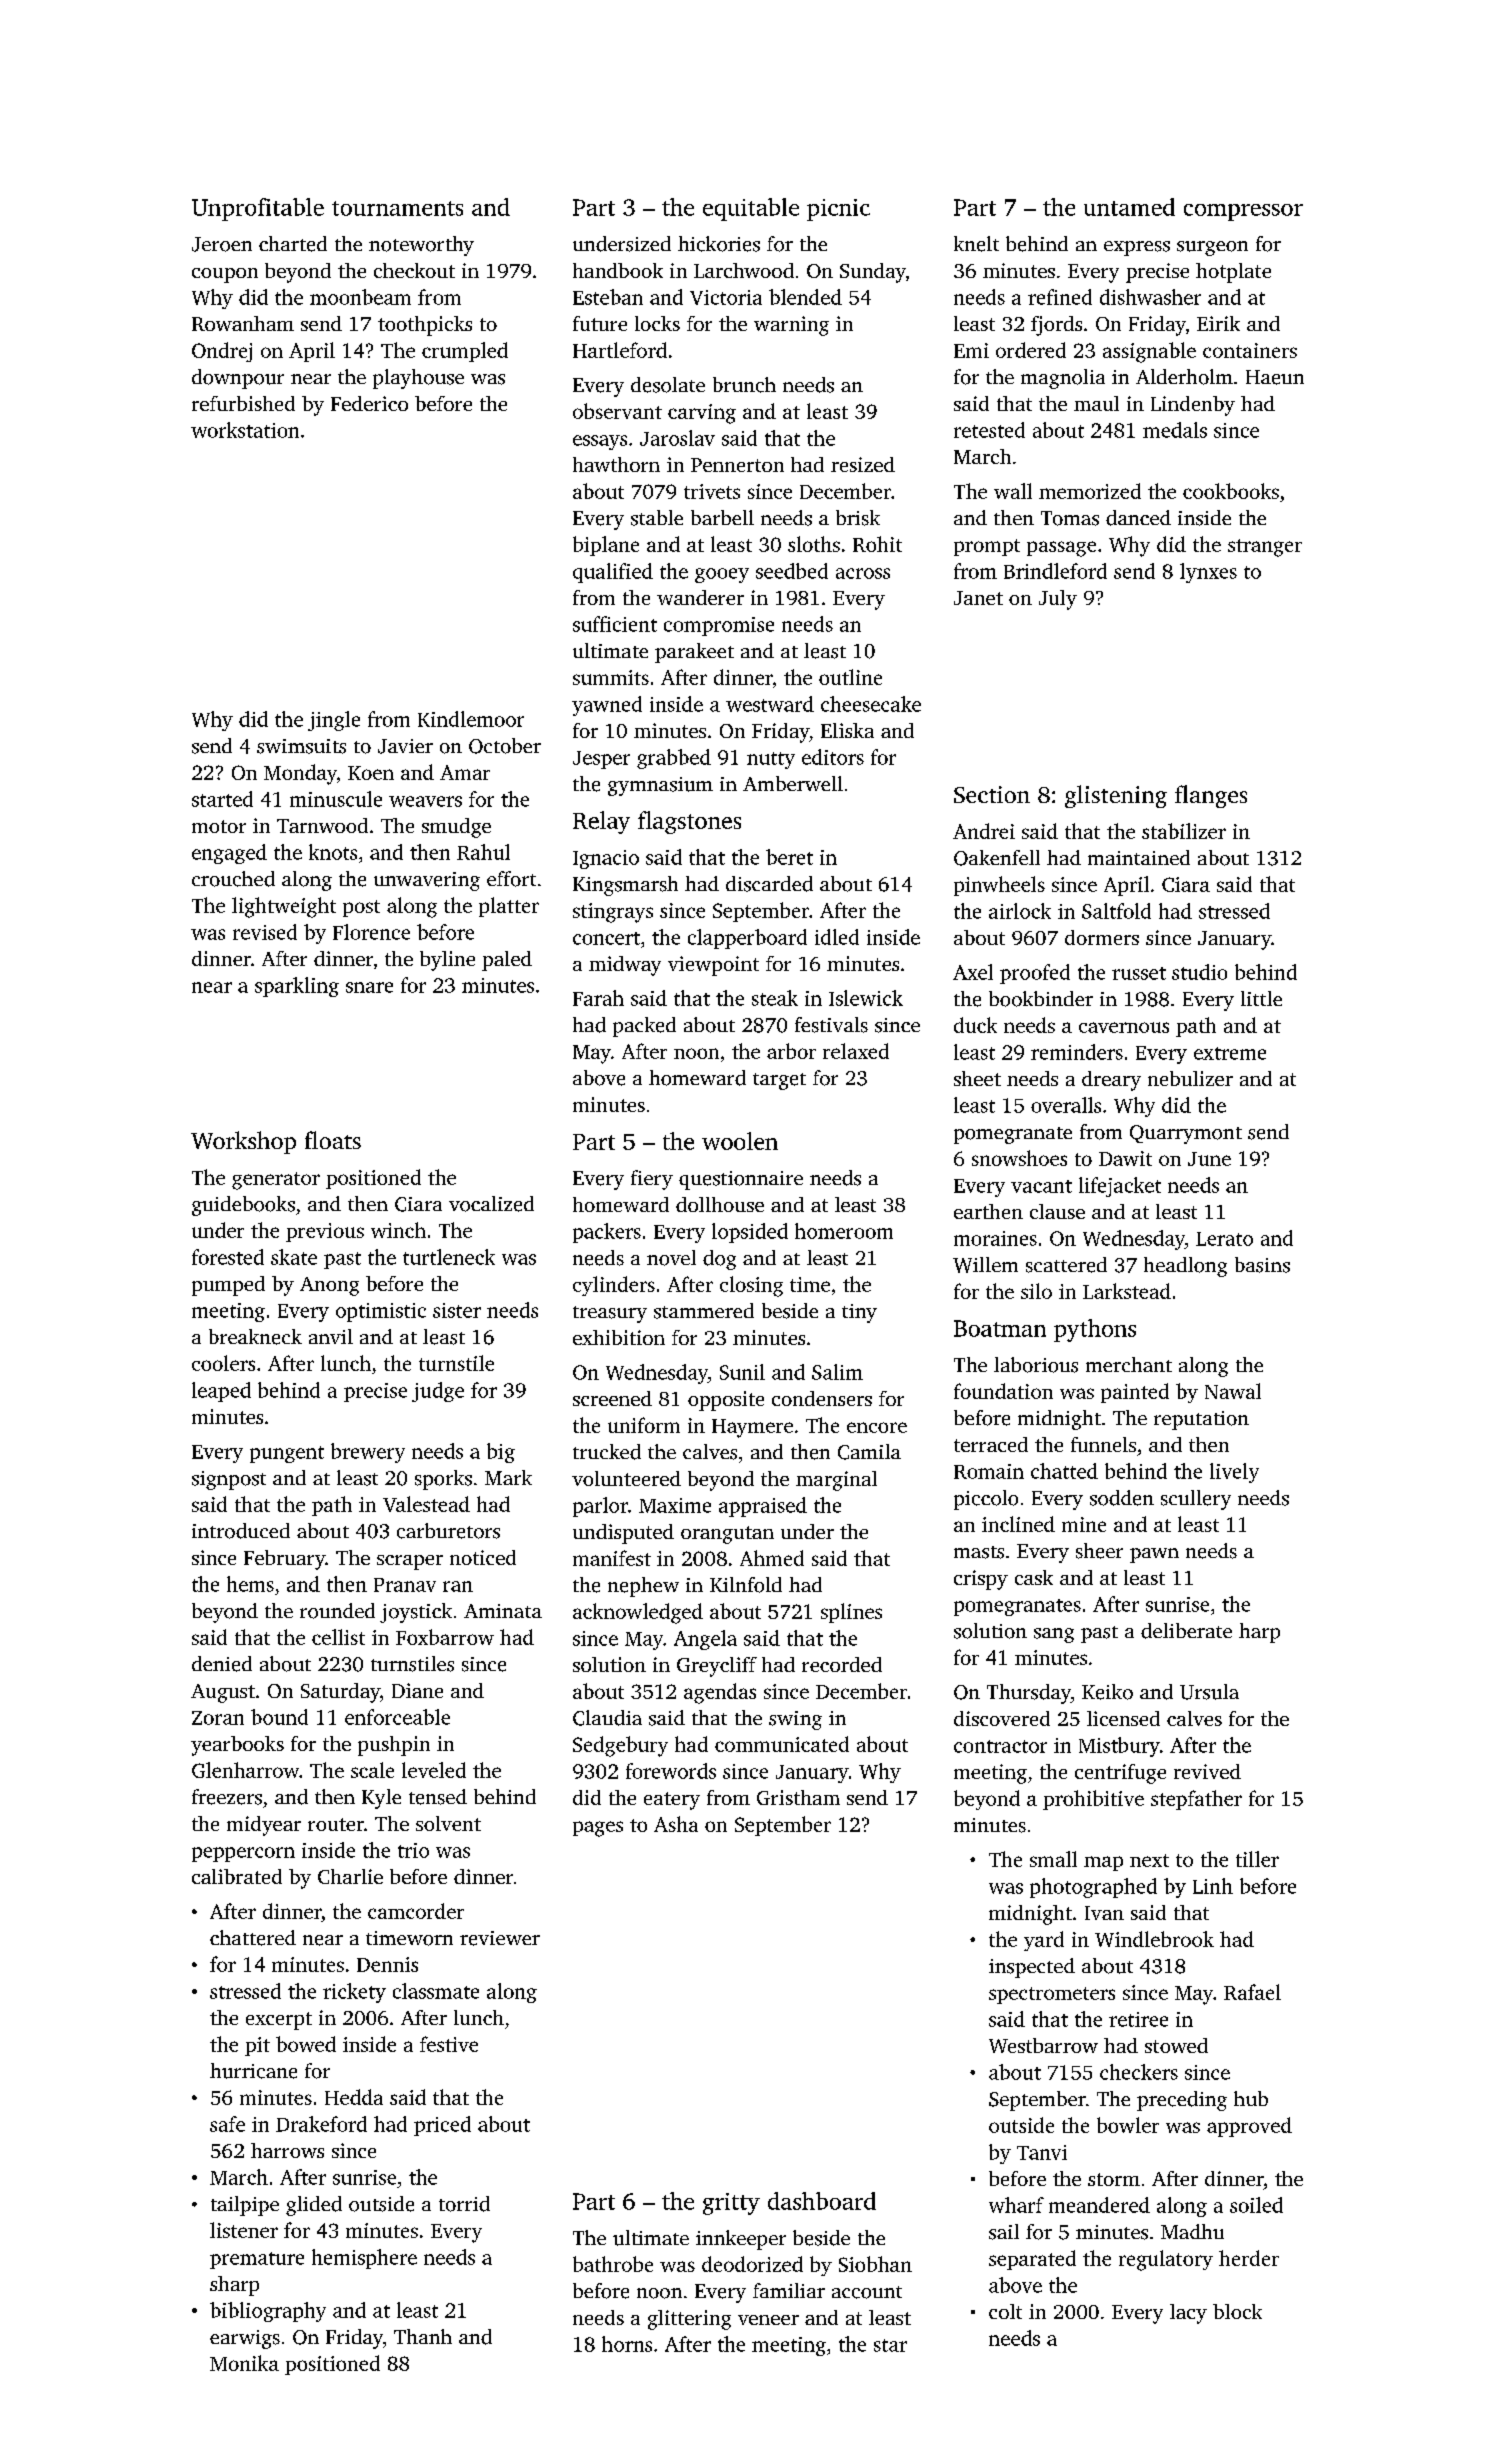 The image size is (1496, 2464). I want to click on Ondrej, so click(222, 352).
